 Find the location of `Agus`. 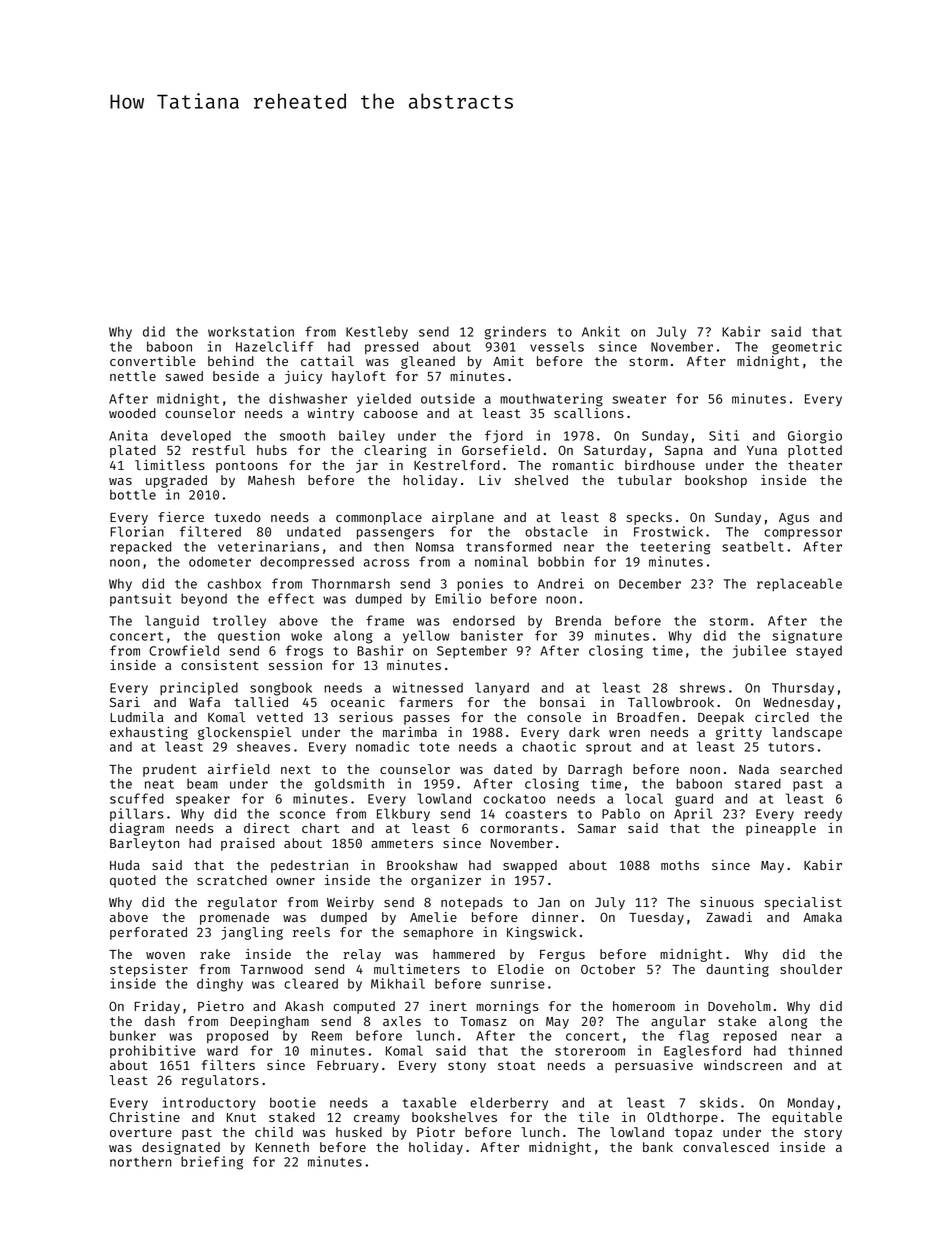

Agus is located at coordinates (794, 519).
